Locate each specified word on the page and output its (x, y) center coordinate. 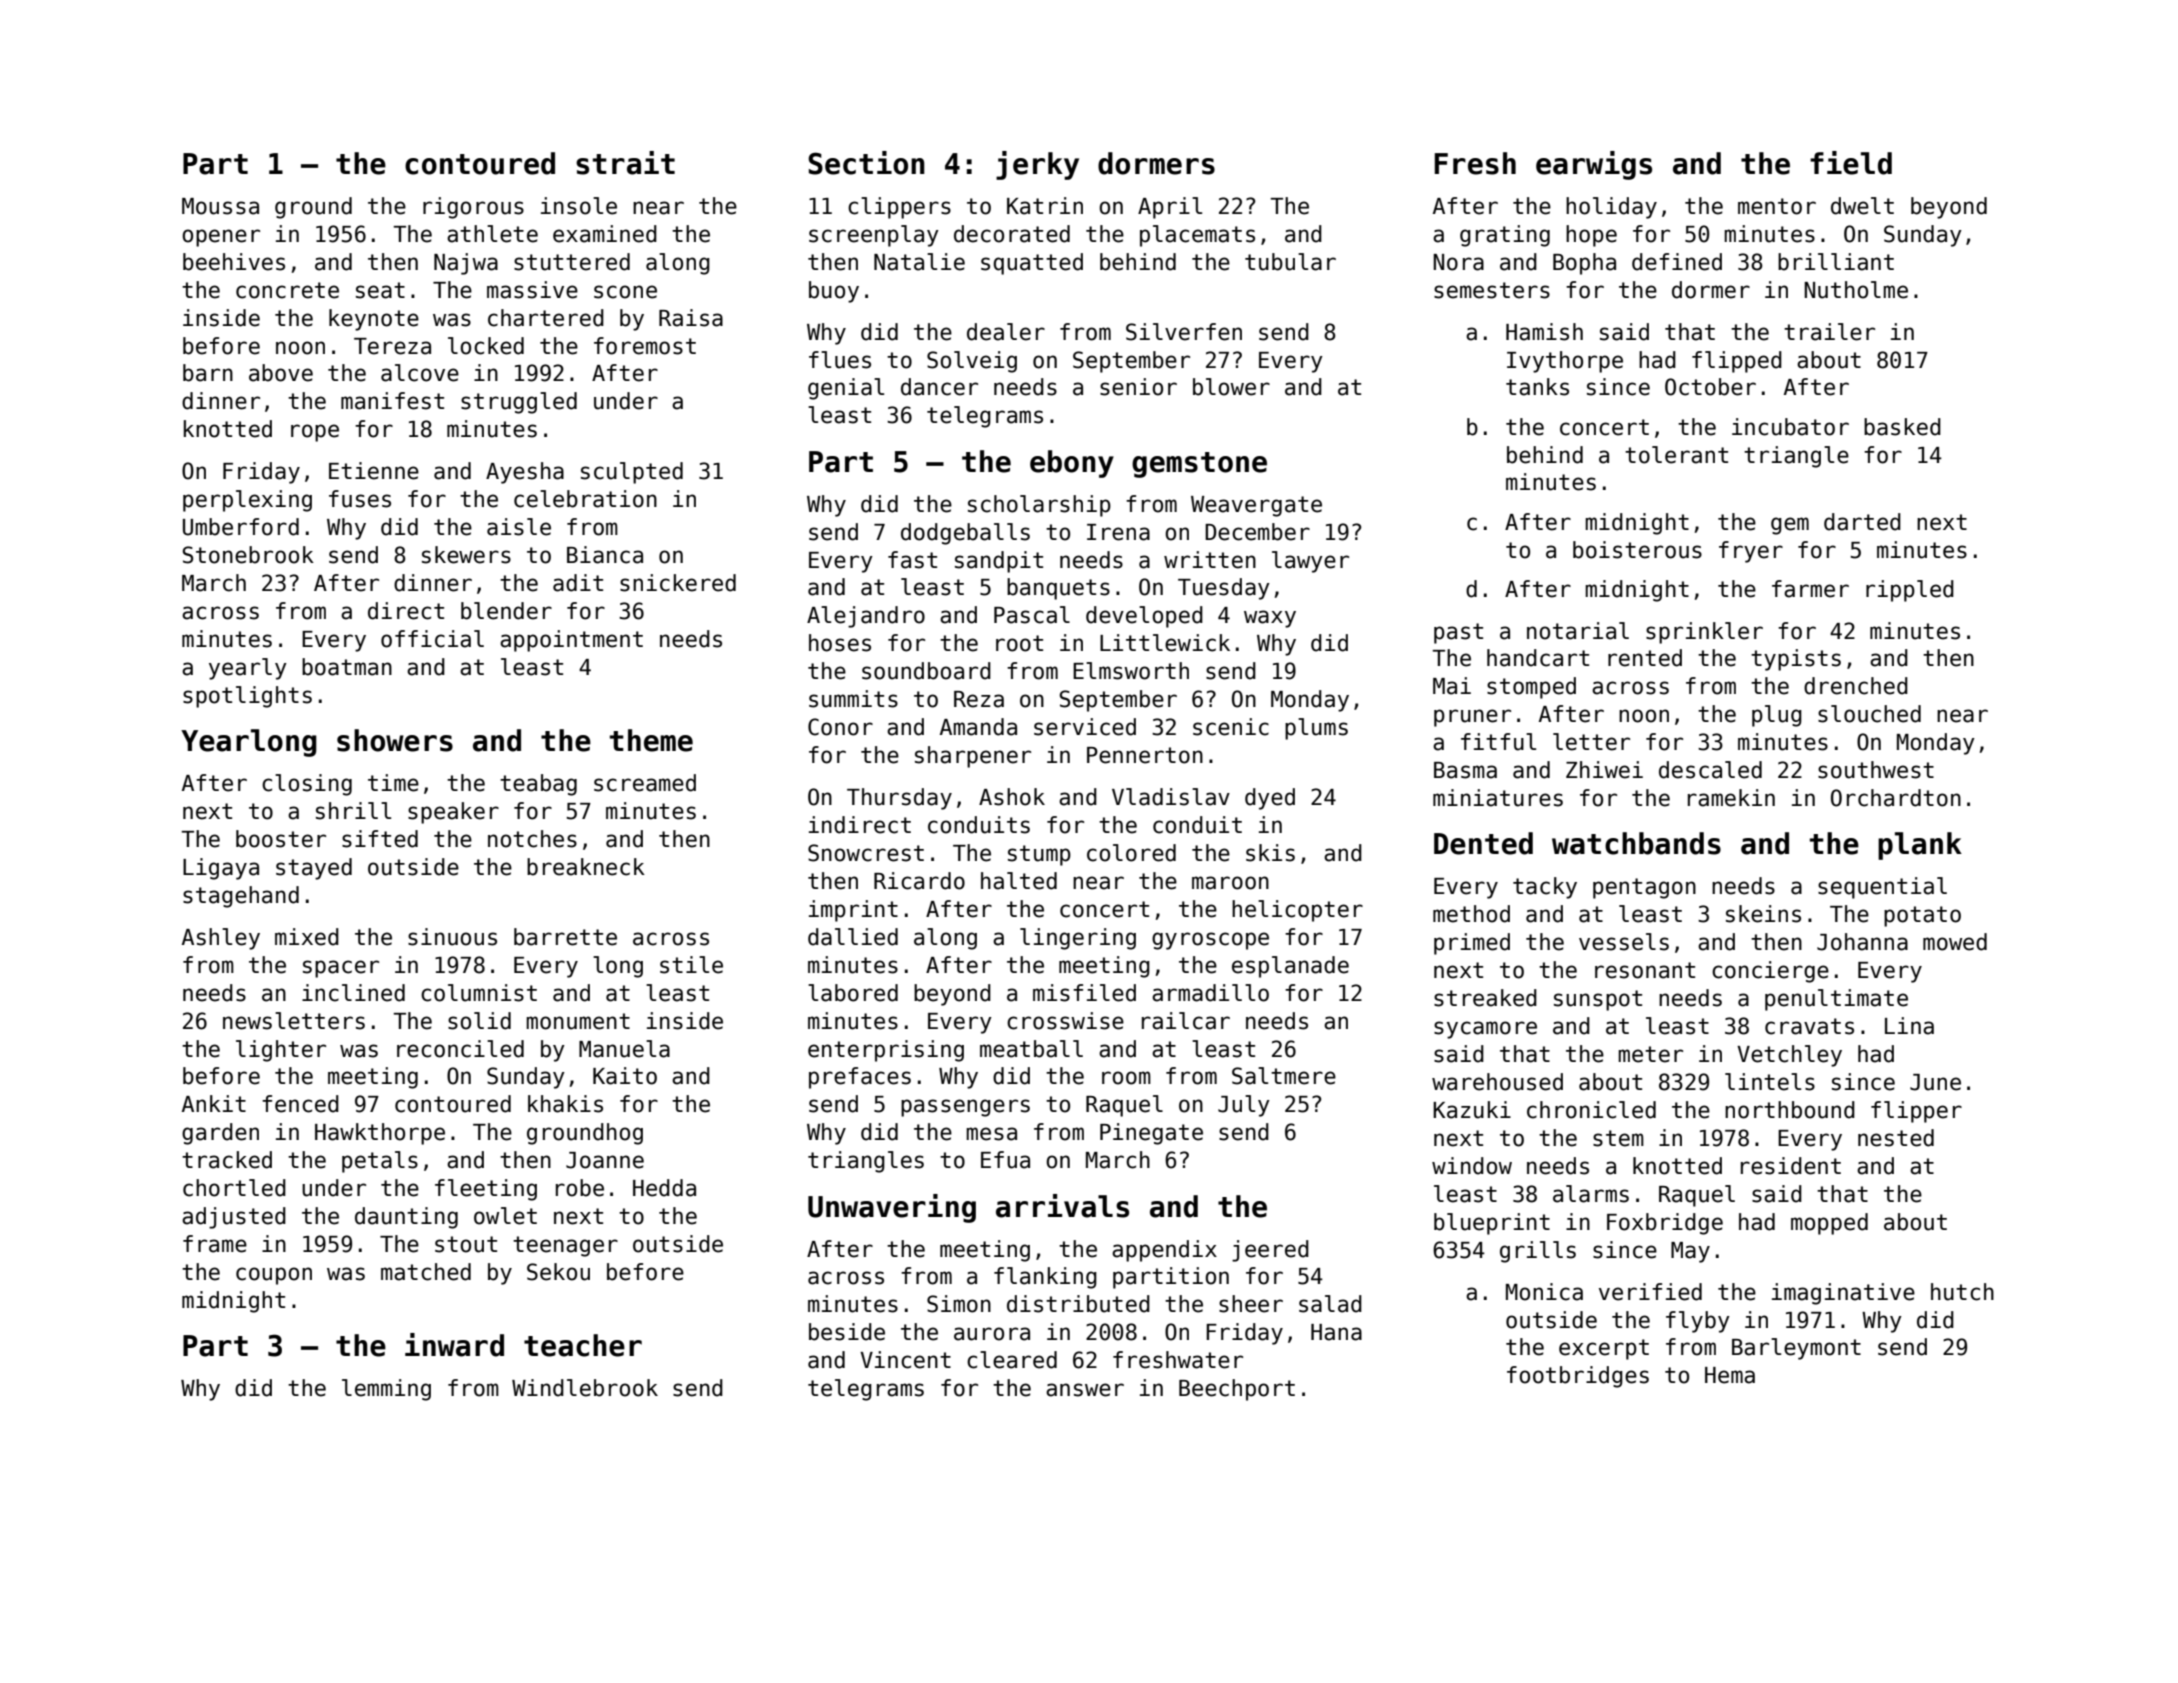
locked (486, 346)
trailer (1829, 332)
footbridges (1578, 1377)
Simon (959, 1304)
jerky (1037, 165)
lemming (386, 1390)
